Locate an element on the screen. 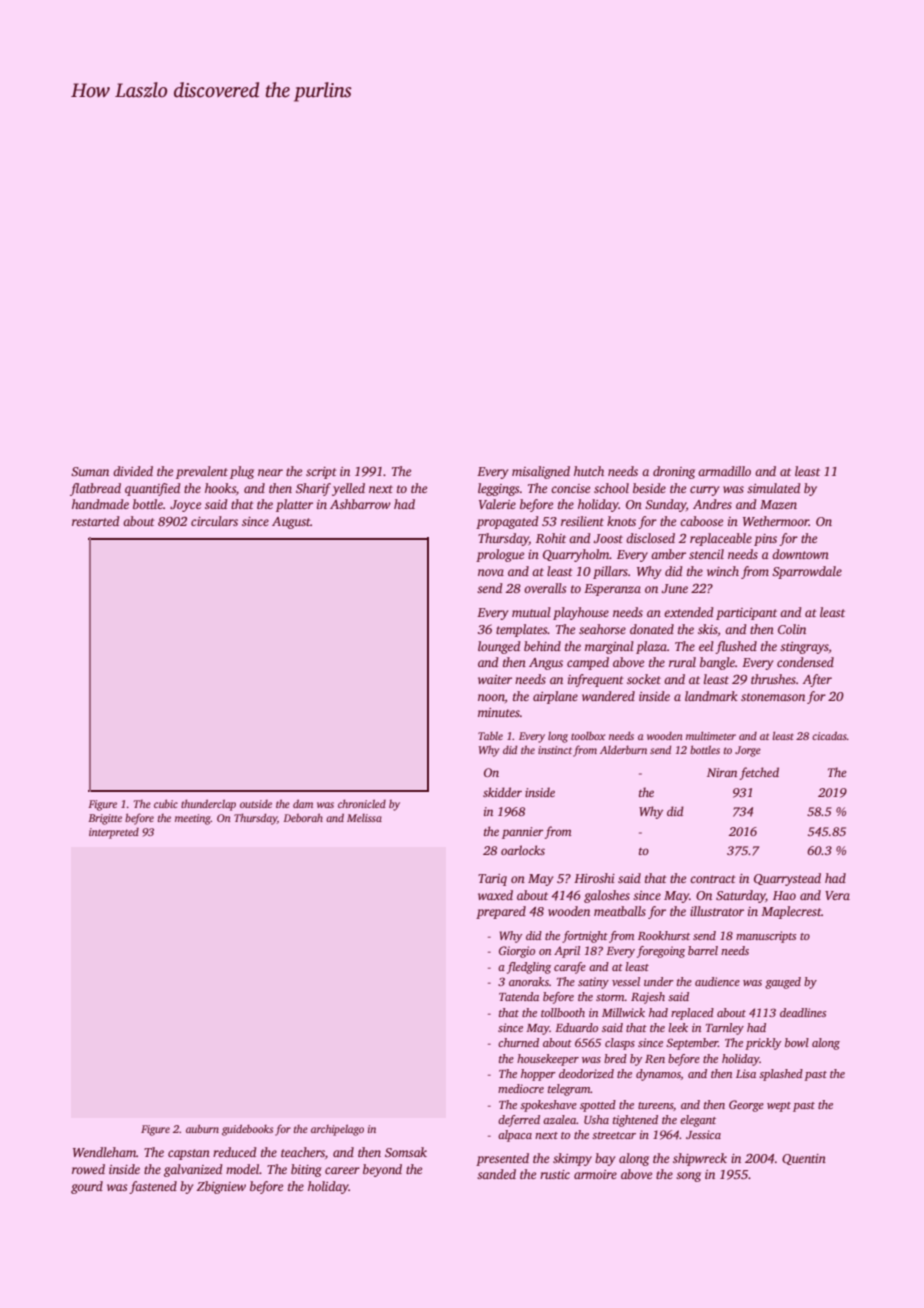 This screenshot has width=924, height=1308. fortnight is located at coordinates (585, 937).
